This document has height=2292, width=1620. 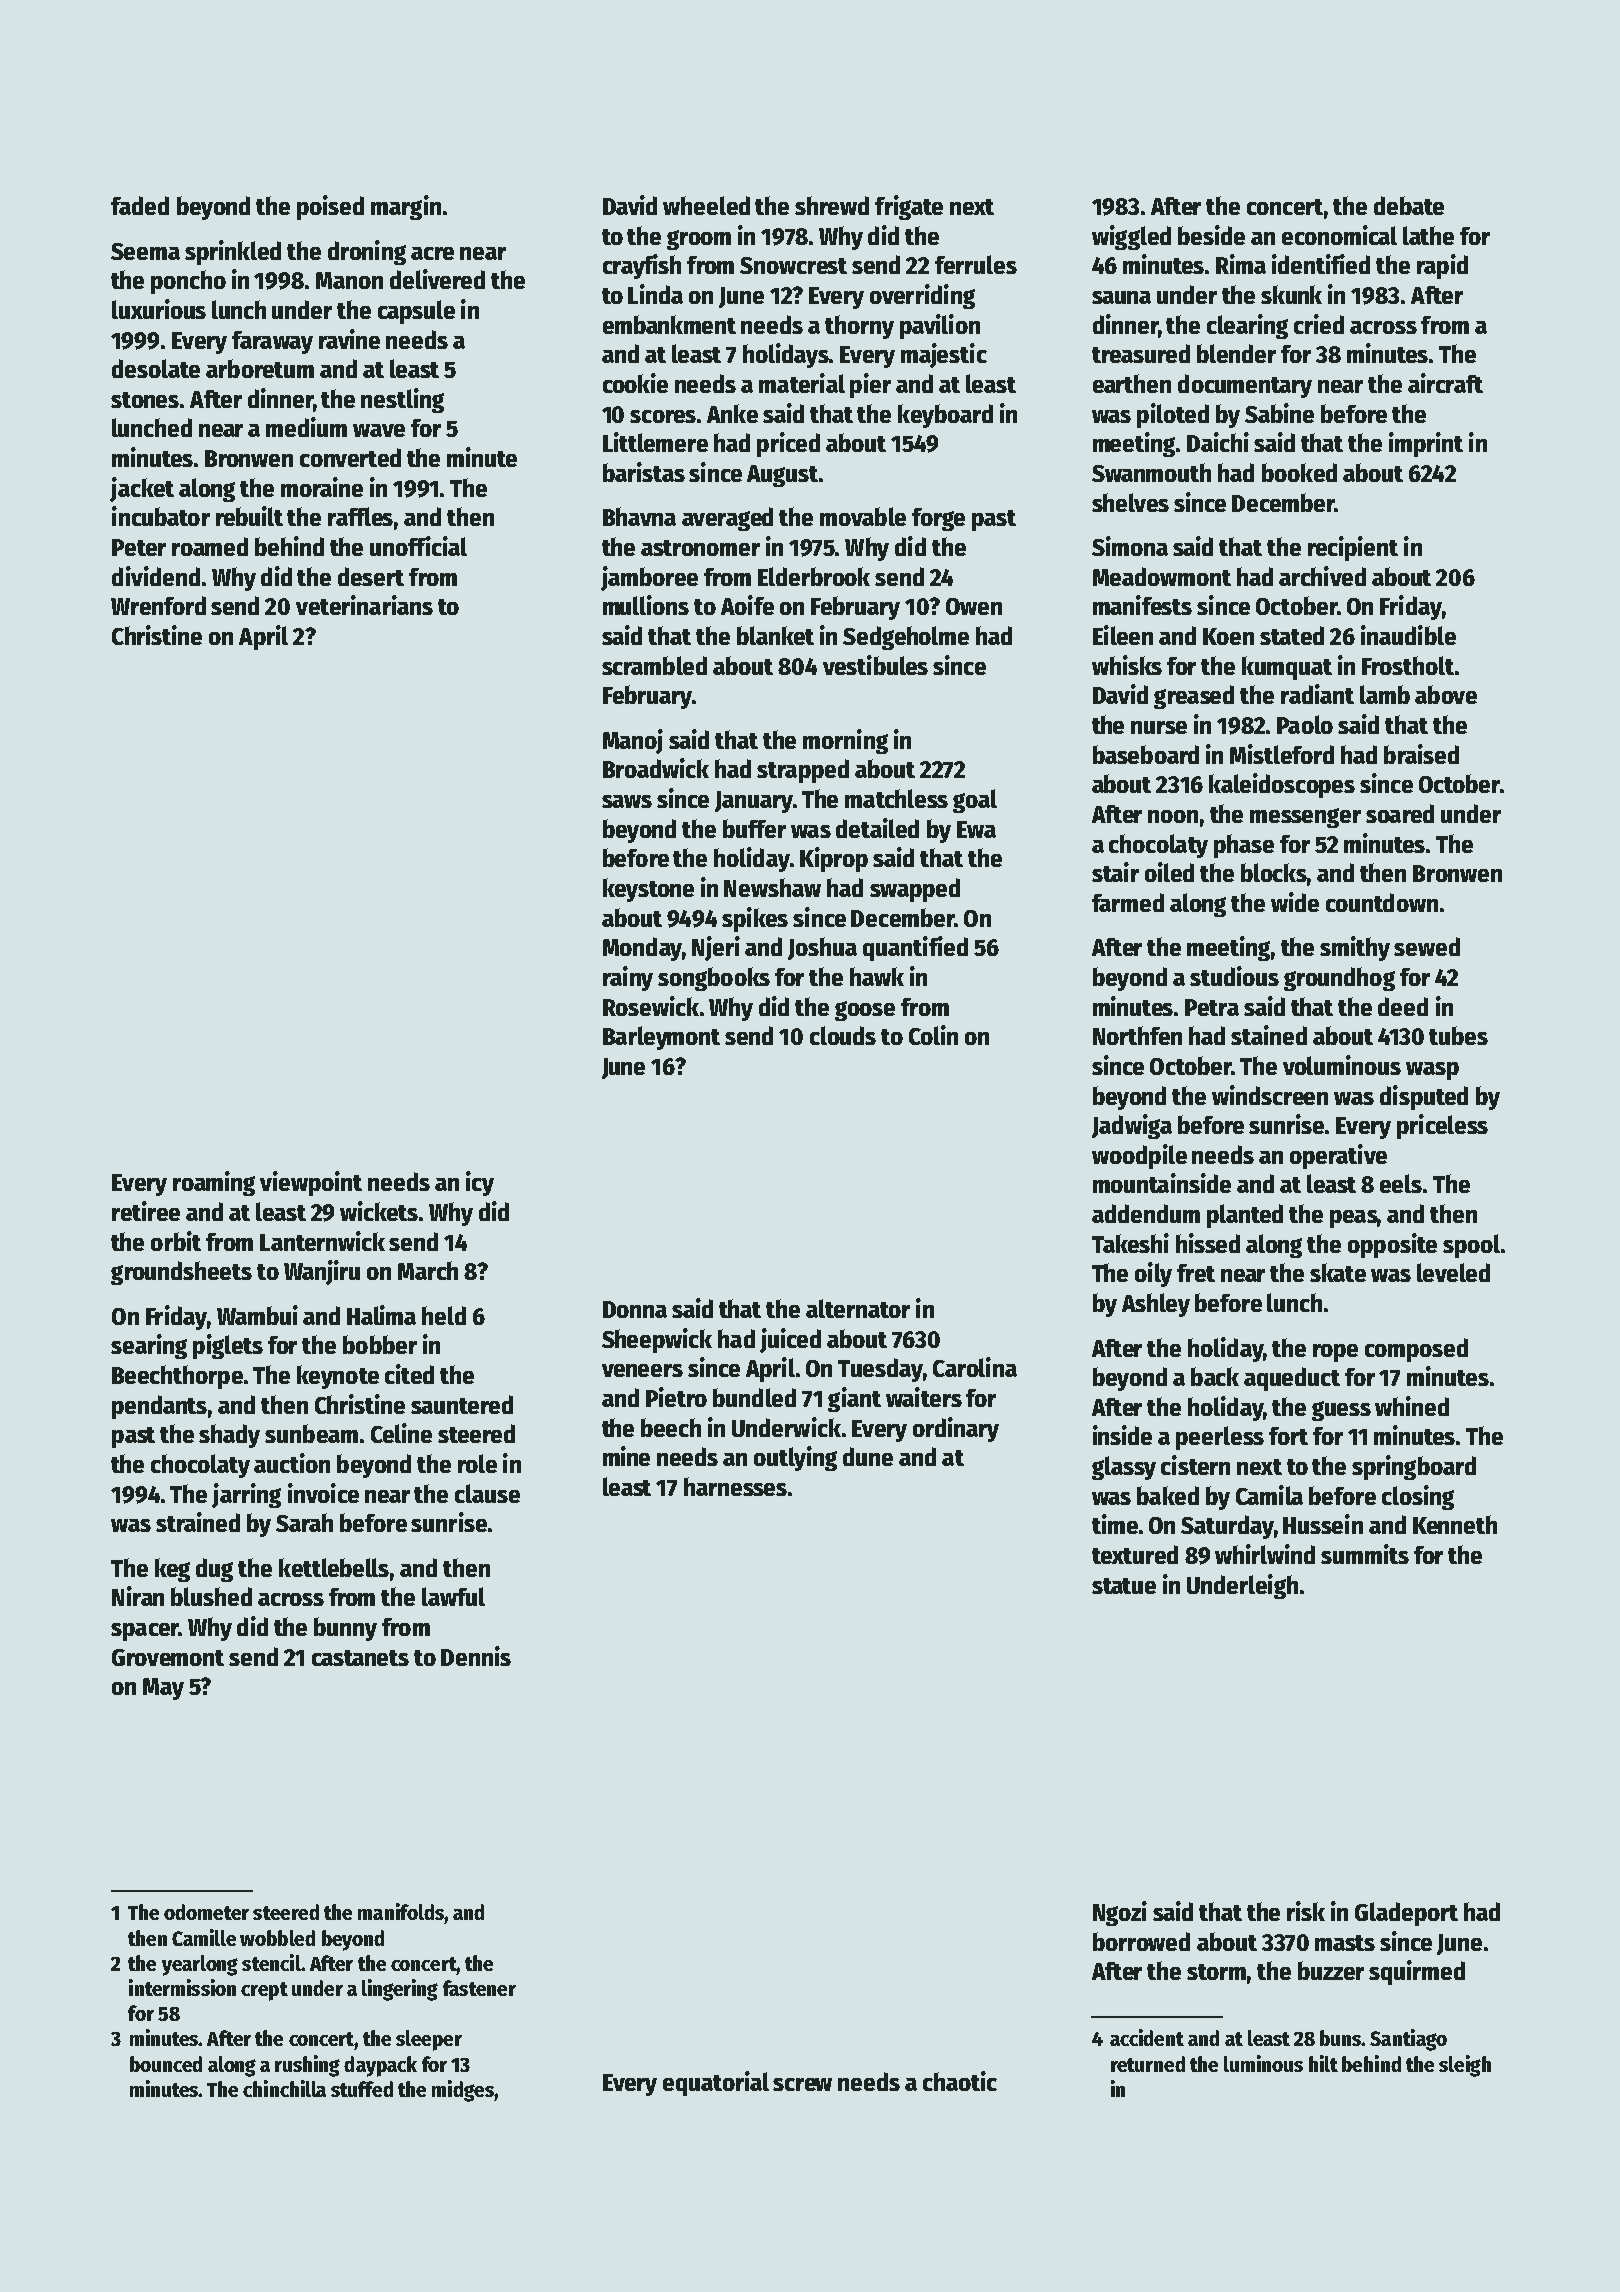 What do you see at coordinates (1306, 1911) in the document?
I see `risk` at bounding box center [1306, 1911].
